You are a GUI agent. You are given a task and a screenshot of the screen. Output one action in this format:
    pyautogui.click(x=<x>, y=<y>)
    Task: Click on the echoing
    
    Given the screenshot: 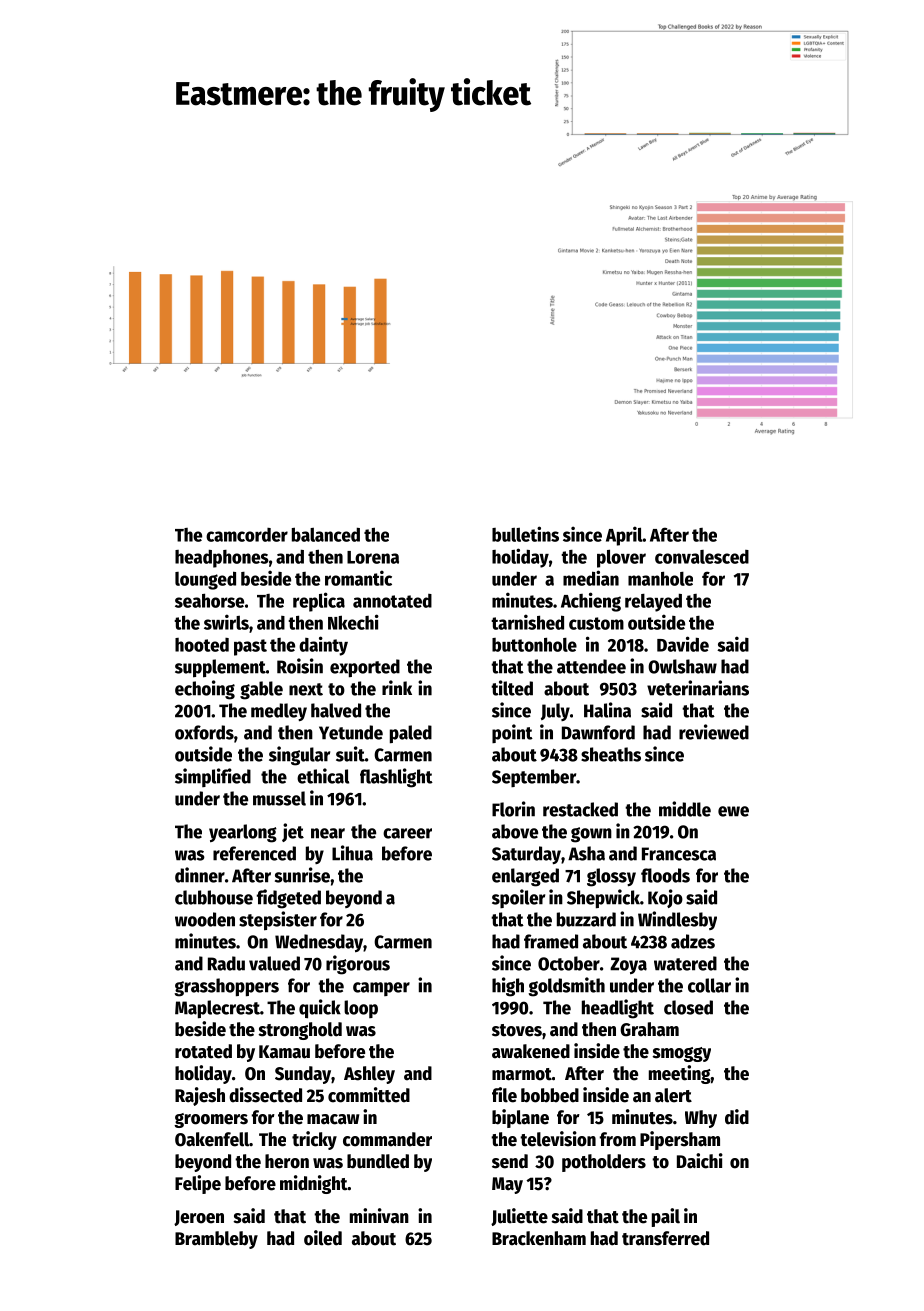 What is the action you would take?
    pyautogui.click(x=205, y=690)
